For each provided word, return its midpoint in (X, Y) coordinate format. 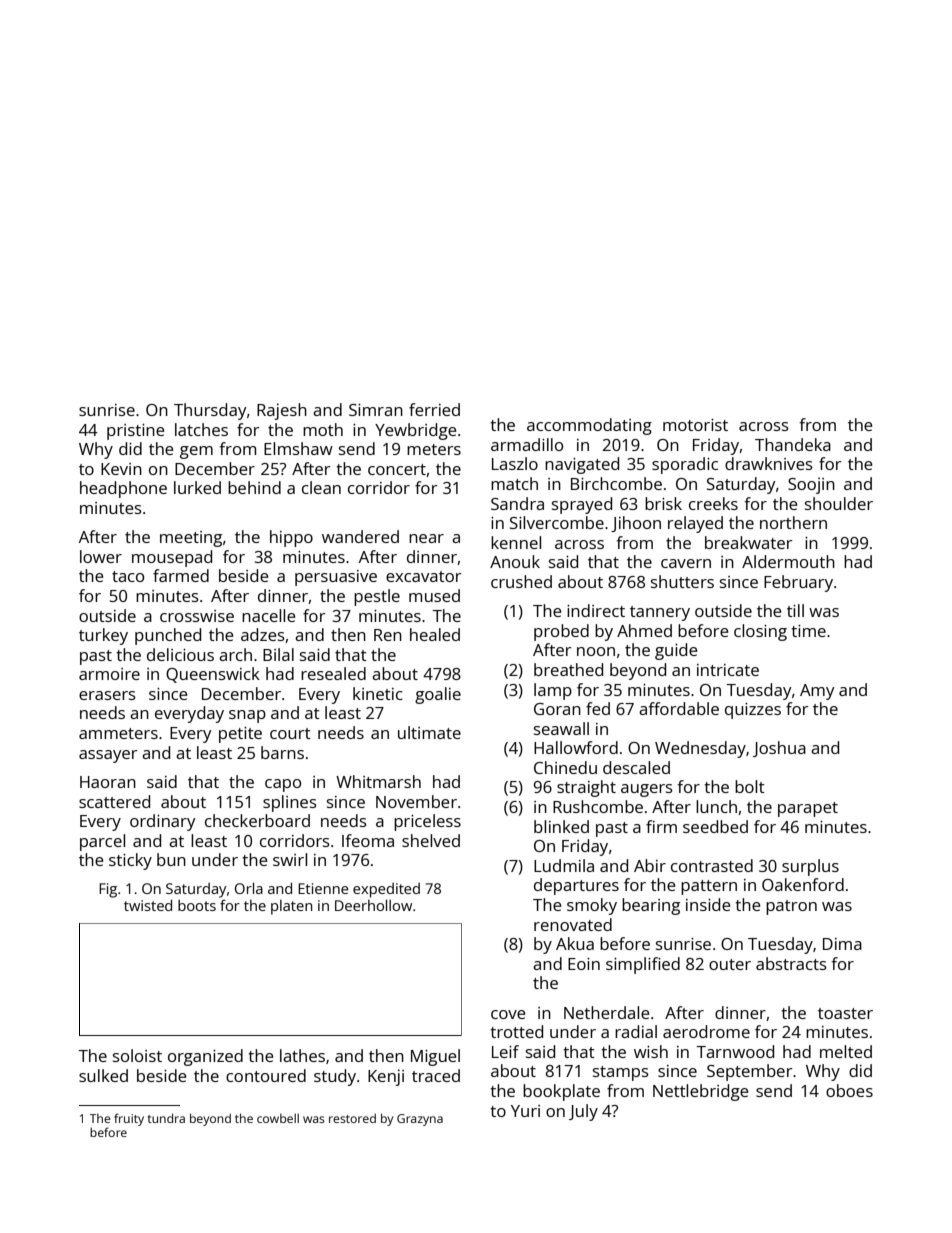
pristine (135, 432)
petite (240, 735)
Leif (505, 1051)
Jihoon (636, 524)
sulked (103, 1075)
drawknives (769, 463)
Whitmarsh (378, 781)
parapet (808, 809)
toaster (845, 1013)
